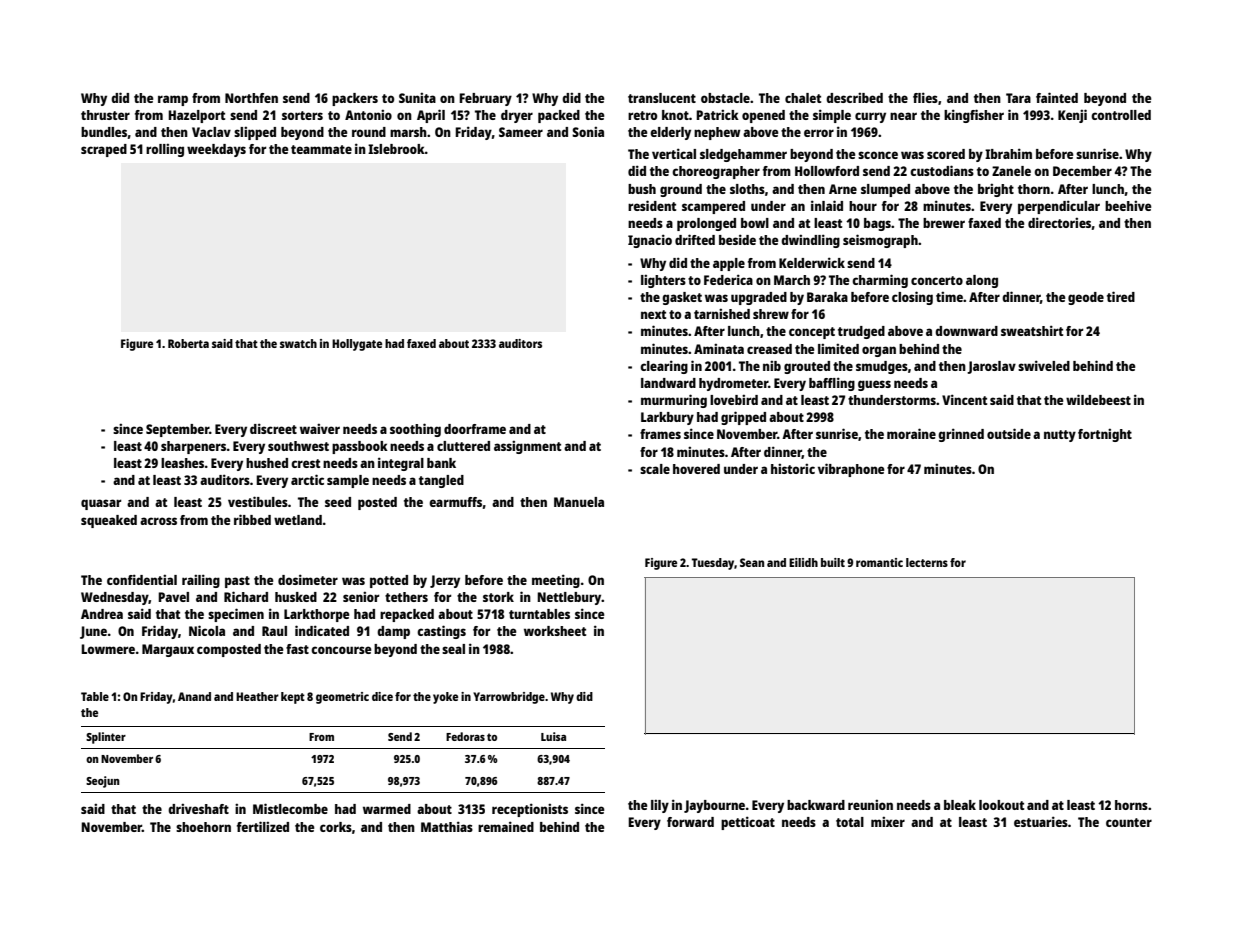 Image resolution: width=1233 pixels, height=952 pixels. What do you see at coordinates (188, 343) in the screenshot?
I see `Roberta` at bounding box center [188, 343].
